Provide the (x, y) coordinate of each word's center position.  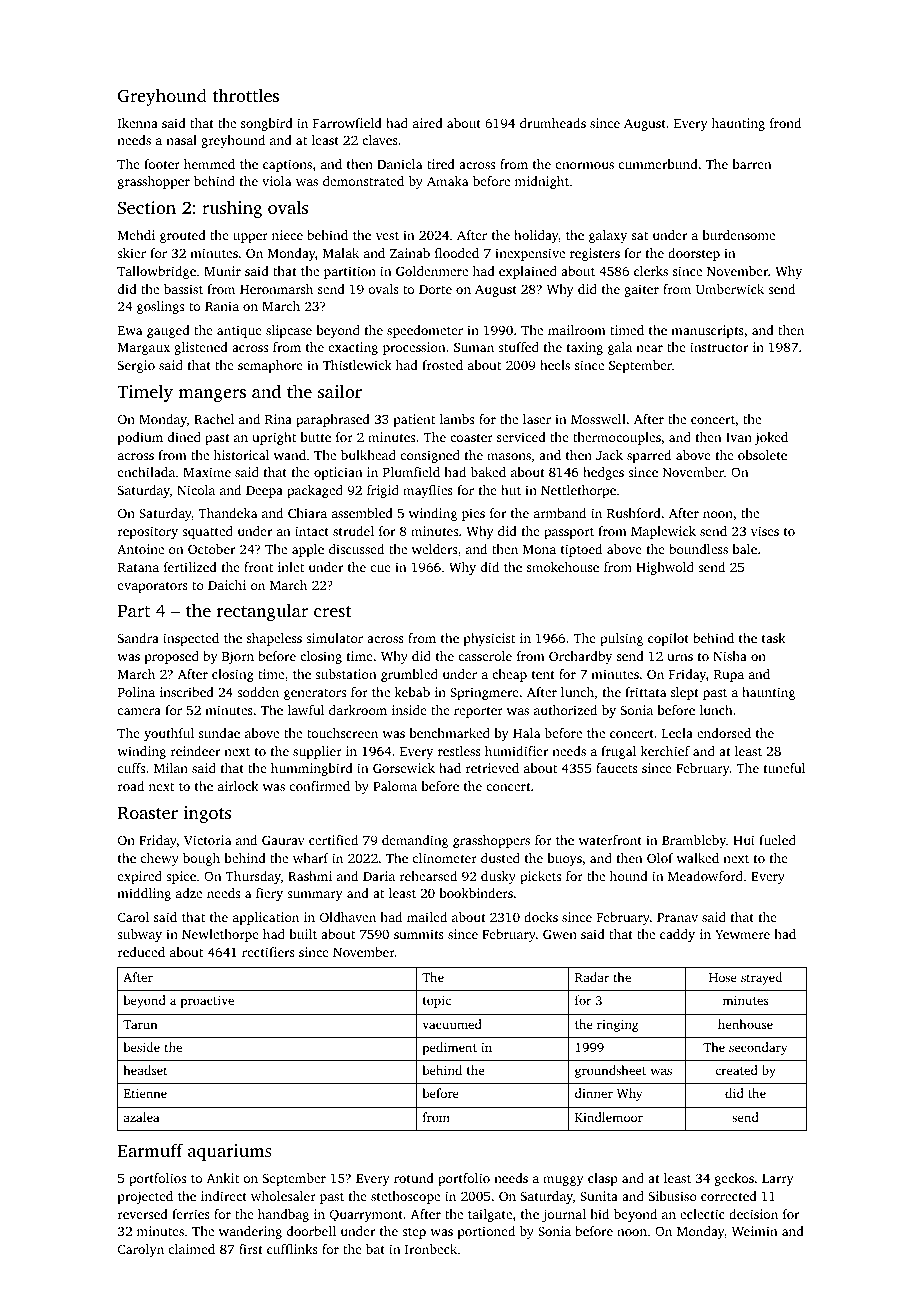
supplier (317, 752)
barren (751, 164)
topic (437, 1002)
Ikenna (138, 123)
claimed (192, 1249)
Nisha (730, 656)
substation (345, 674)
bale (744, 549)
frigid (383, 491)
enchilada (146, 472)
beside (142, 1047)
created (736, 1070)
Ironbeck (431, 1249)
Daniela (399, 164)
